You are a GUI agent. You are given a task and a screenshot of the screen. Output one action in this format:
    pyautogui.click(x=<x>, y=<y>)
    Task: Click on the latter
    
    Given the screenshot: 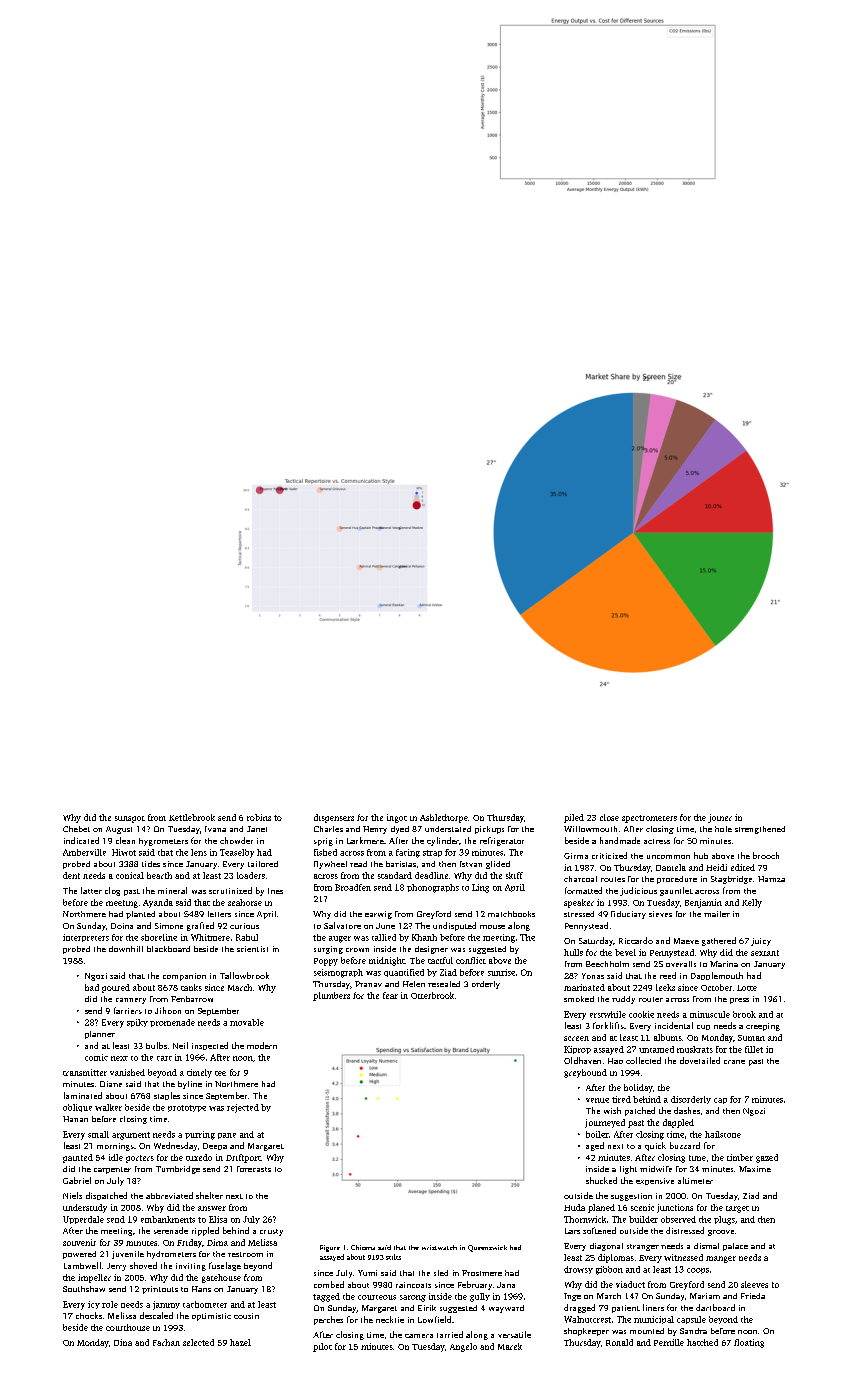 What is the action you would take?
    pyautogui.click(x=91, y=890)
